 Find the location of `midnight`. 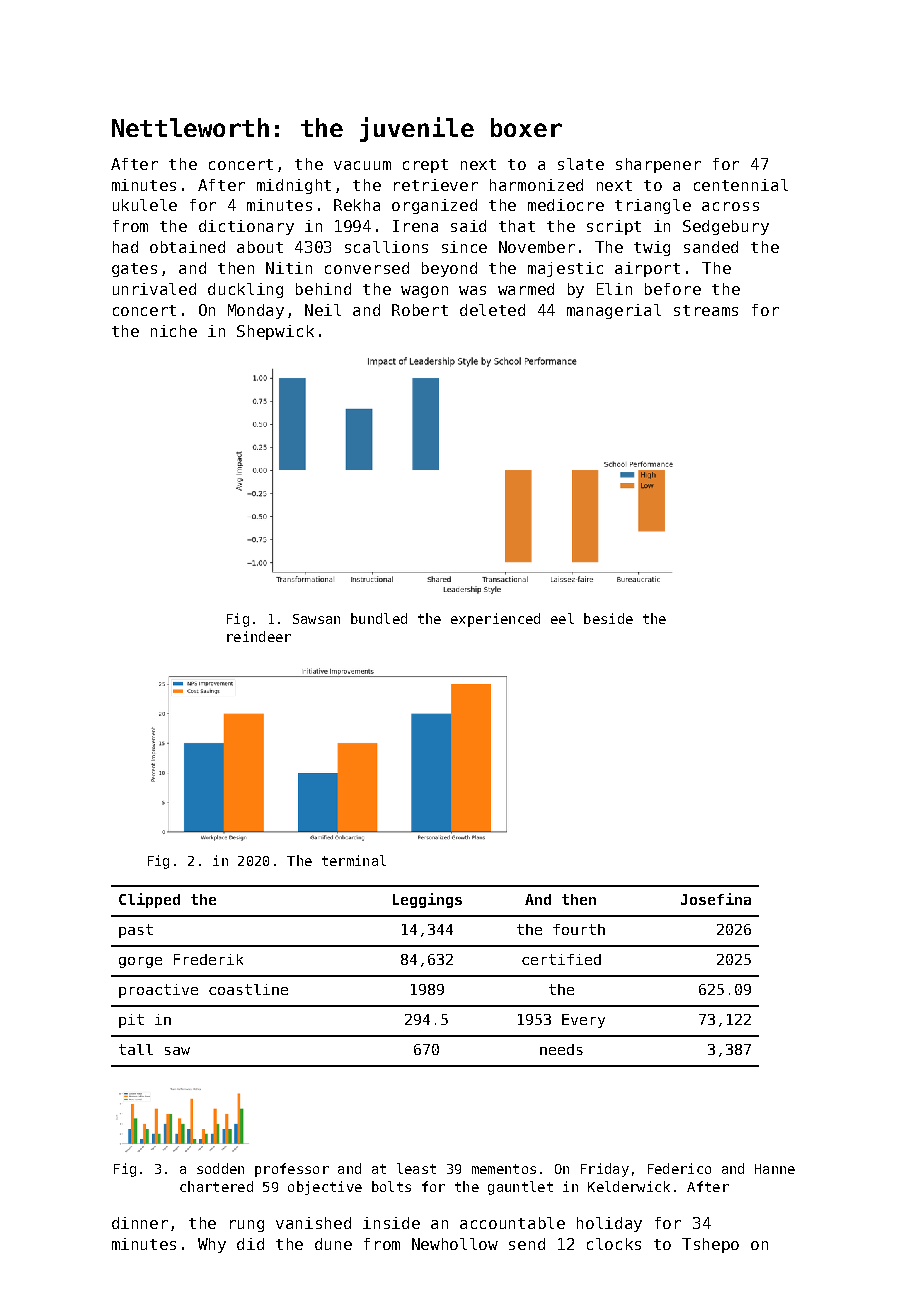

midnight is located at coordinates (294, 186).
